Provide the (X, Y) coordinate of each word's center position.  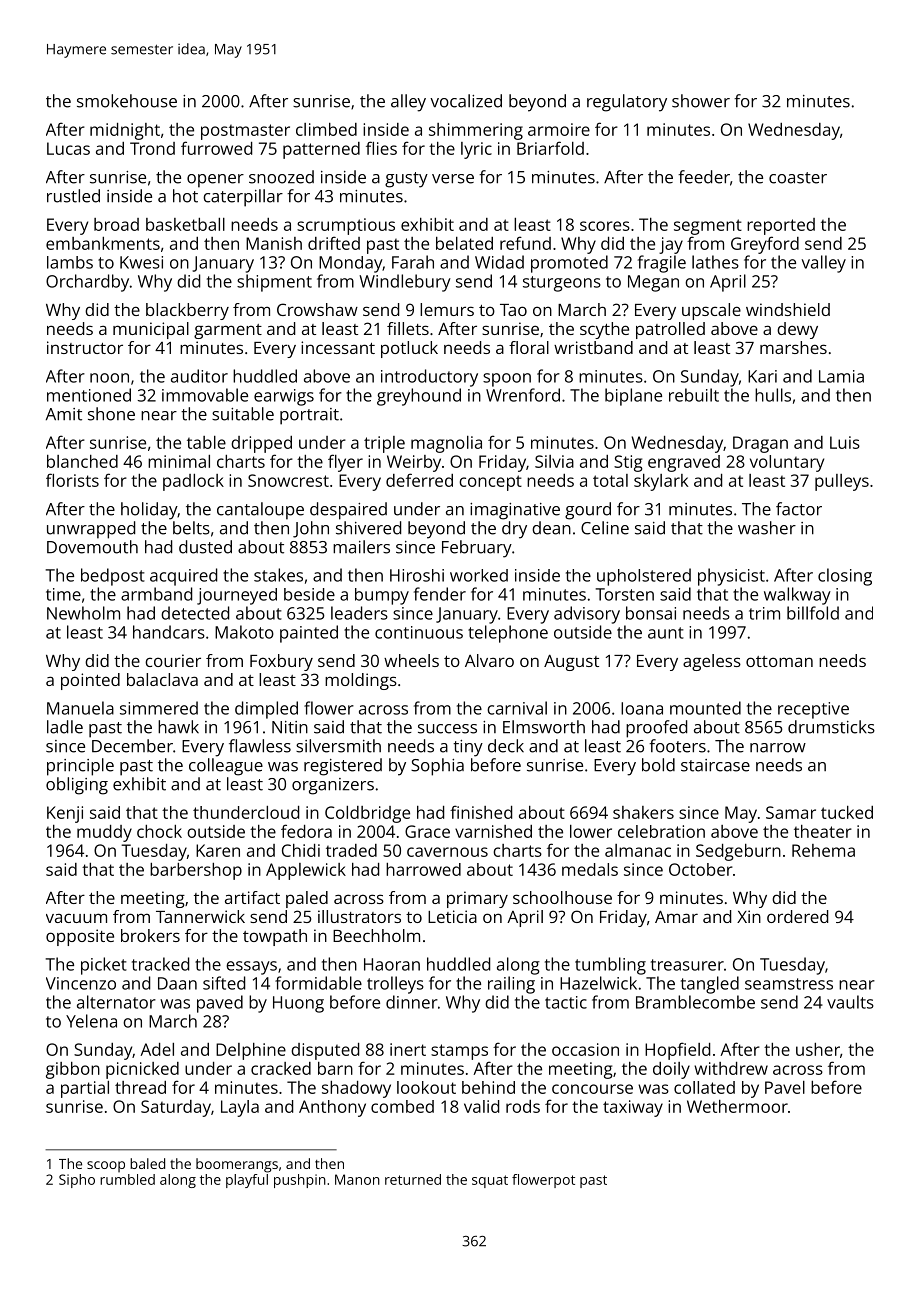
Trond (152, 148)
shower (701, 101)
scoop (106, 1166)
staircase (715, 765)
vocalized (466, 101)
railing (511, 985)
